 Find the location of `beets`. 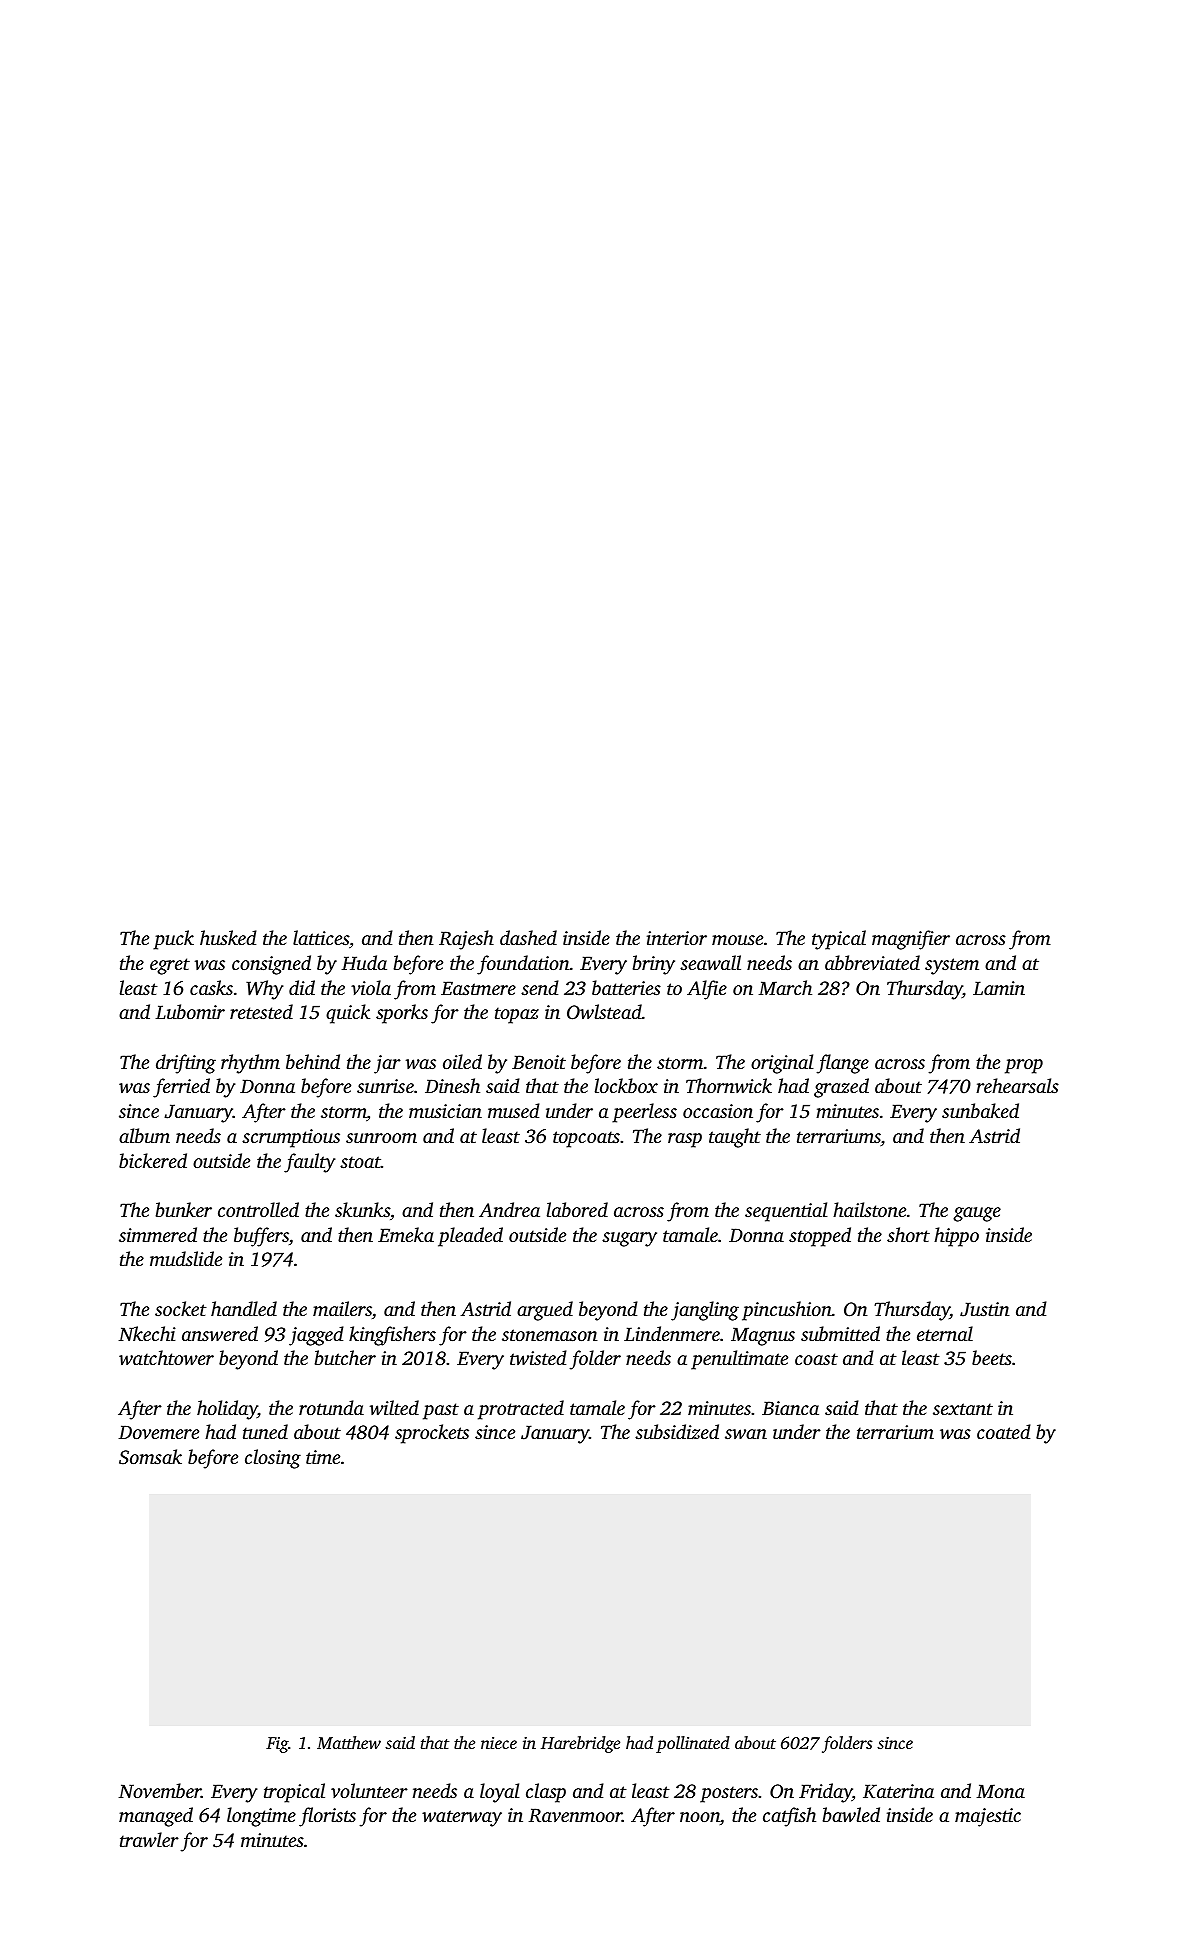

beets is located at coordinates (992, 1357).
